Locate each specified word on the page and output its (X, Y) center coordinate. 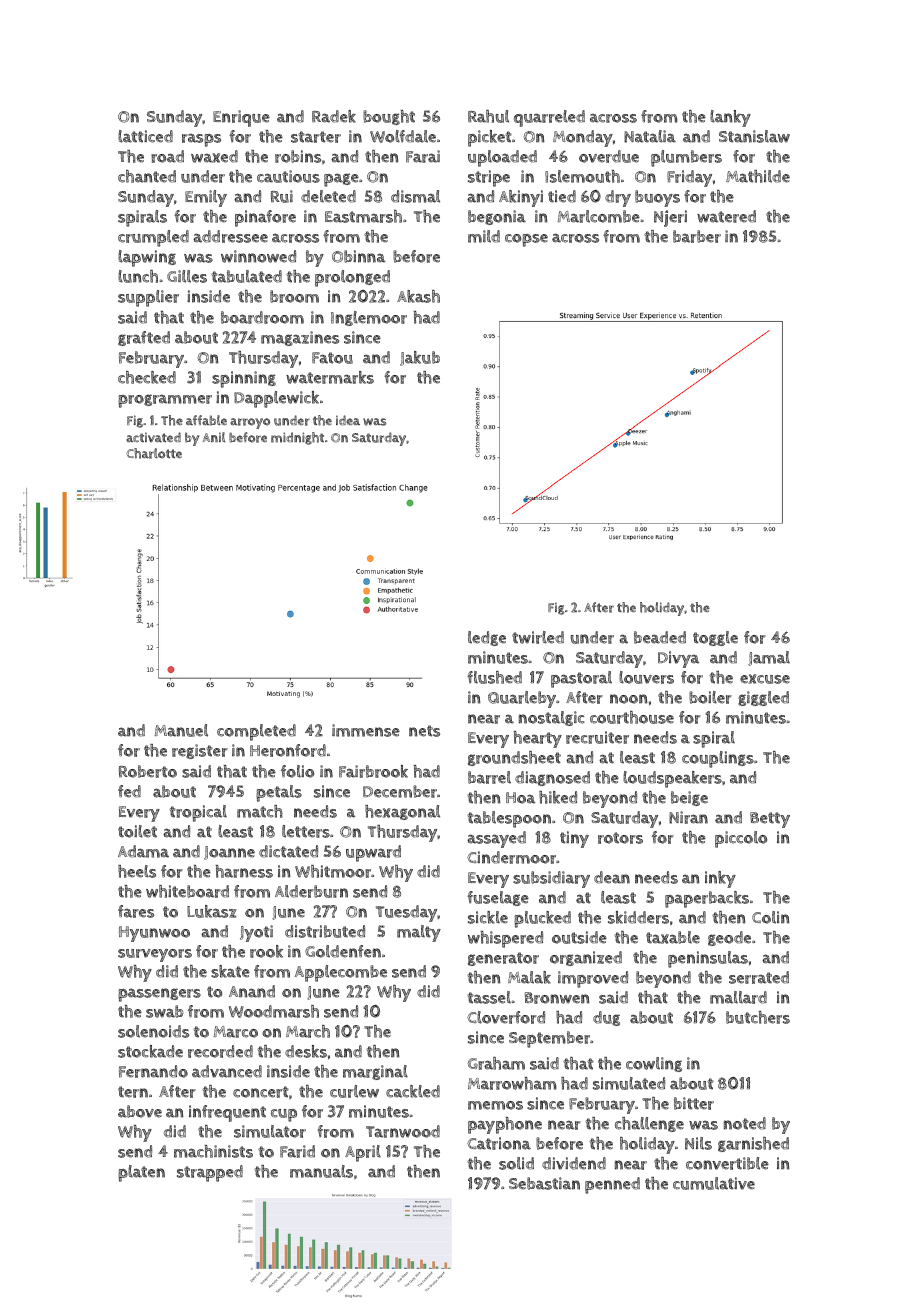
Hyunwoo (154, 934)
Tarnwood (403, 1131)
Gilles (187, 276)
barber (697, 236)
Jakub (420, 358)
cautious (288, 176)
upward (373, 853)
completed (256, 732)
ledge (487, 638)
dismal (415, 196)
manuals (321, 1171)
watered (726, 216)
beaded (660, 637)
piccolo (741, 839)
